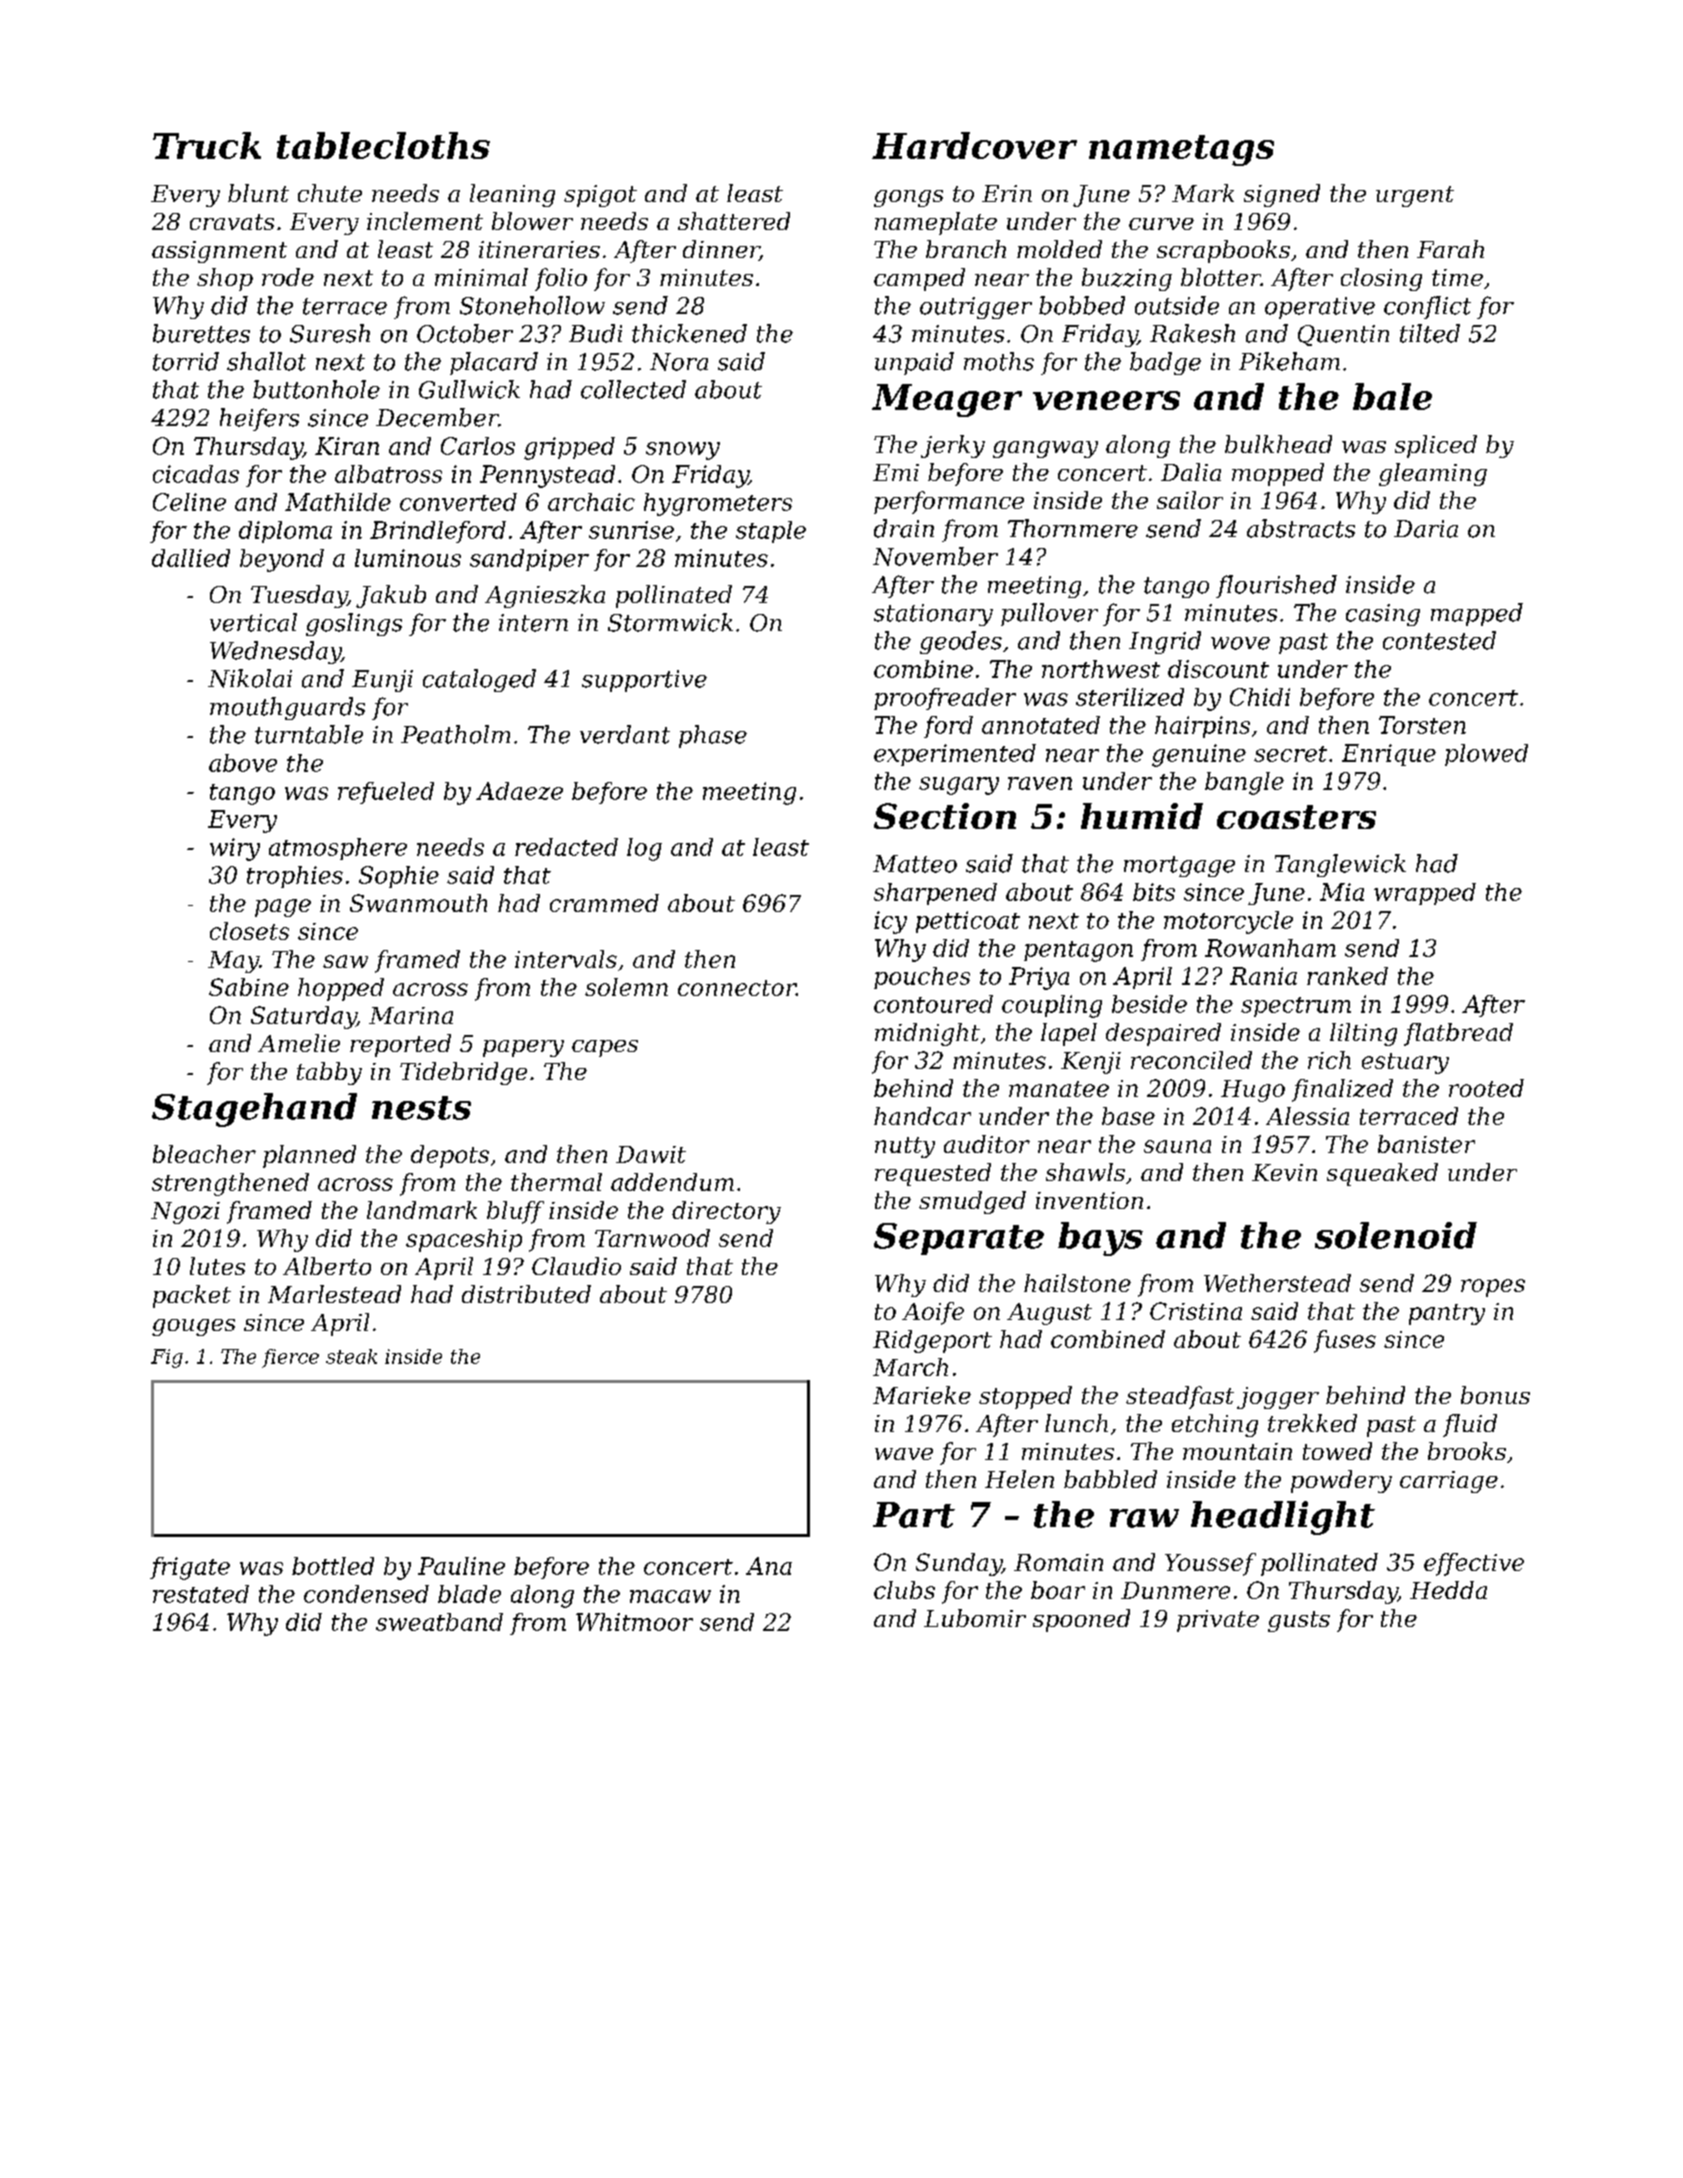 Image resolution: width=1683 pixels, height=2178 pixels. I want to click on Pauline, so click(461, 1566).
